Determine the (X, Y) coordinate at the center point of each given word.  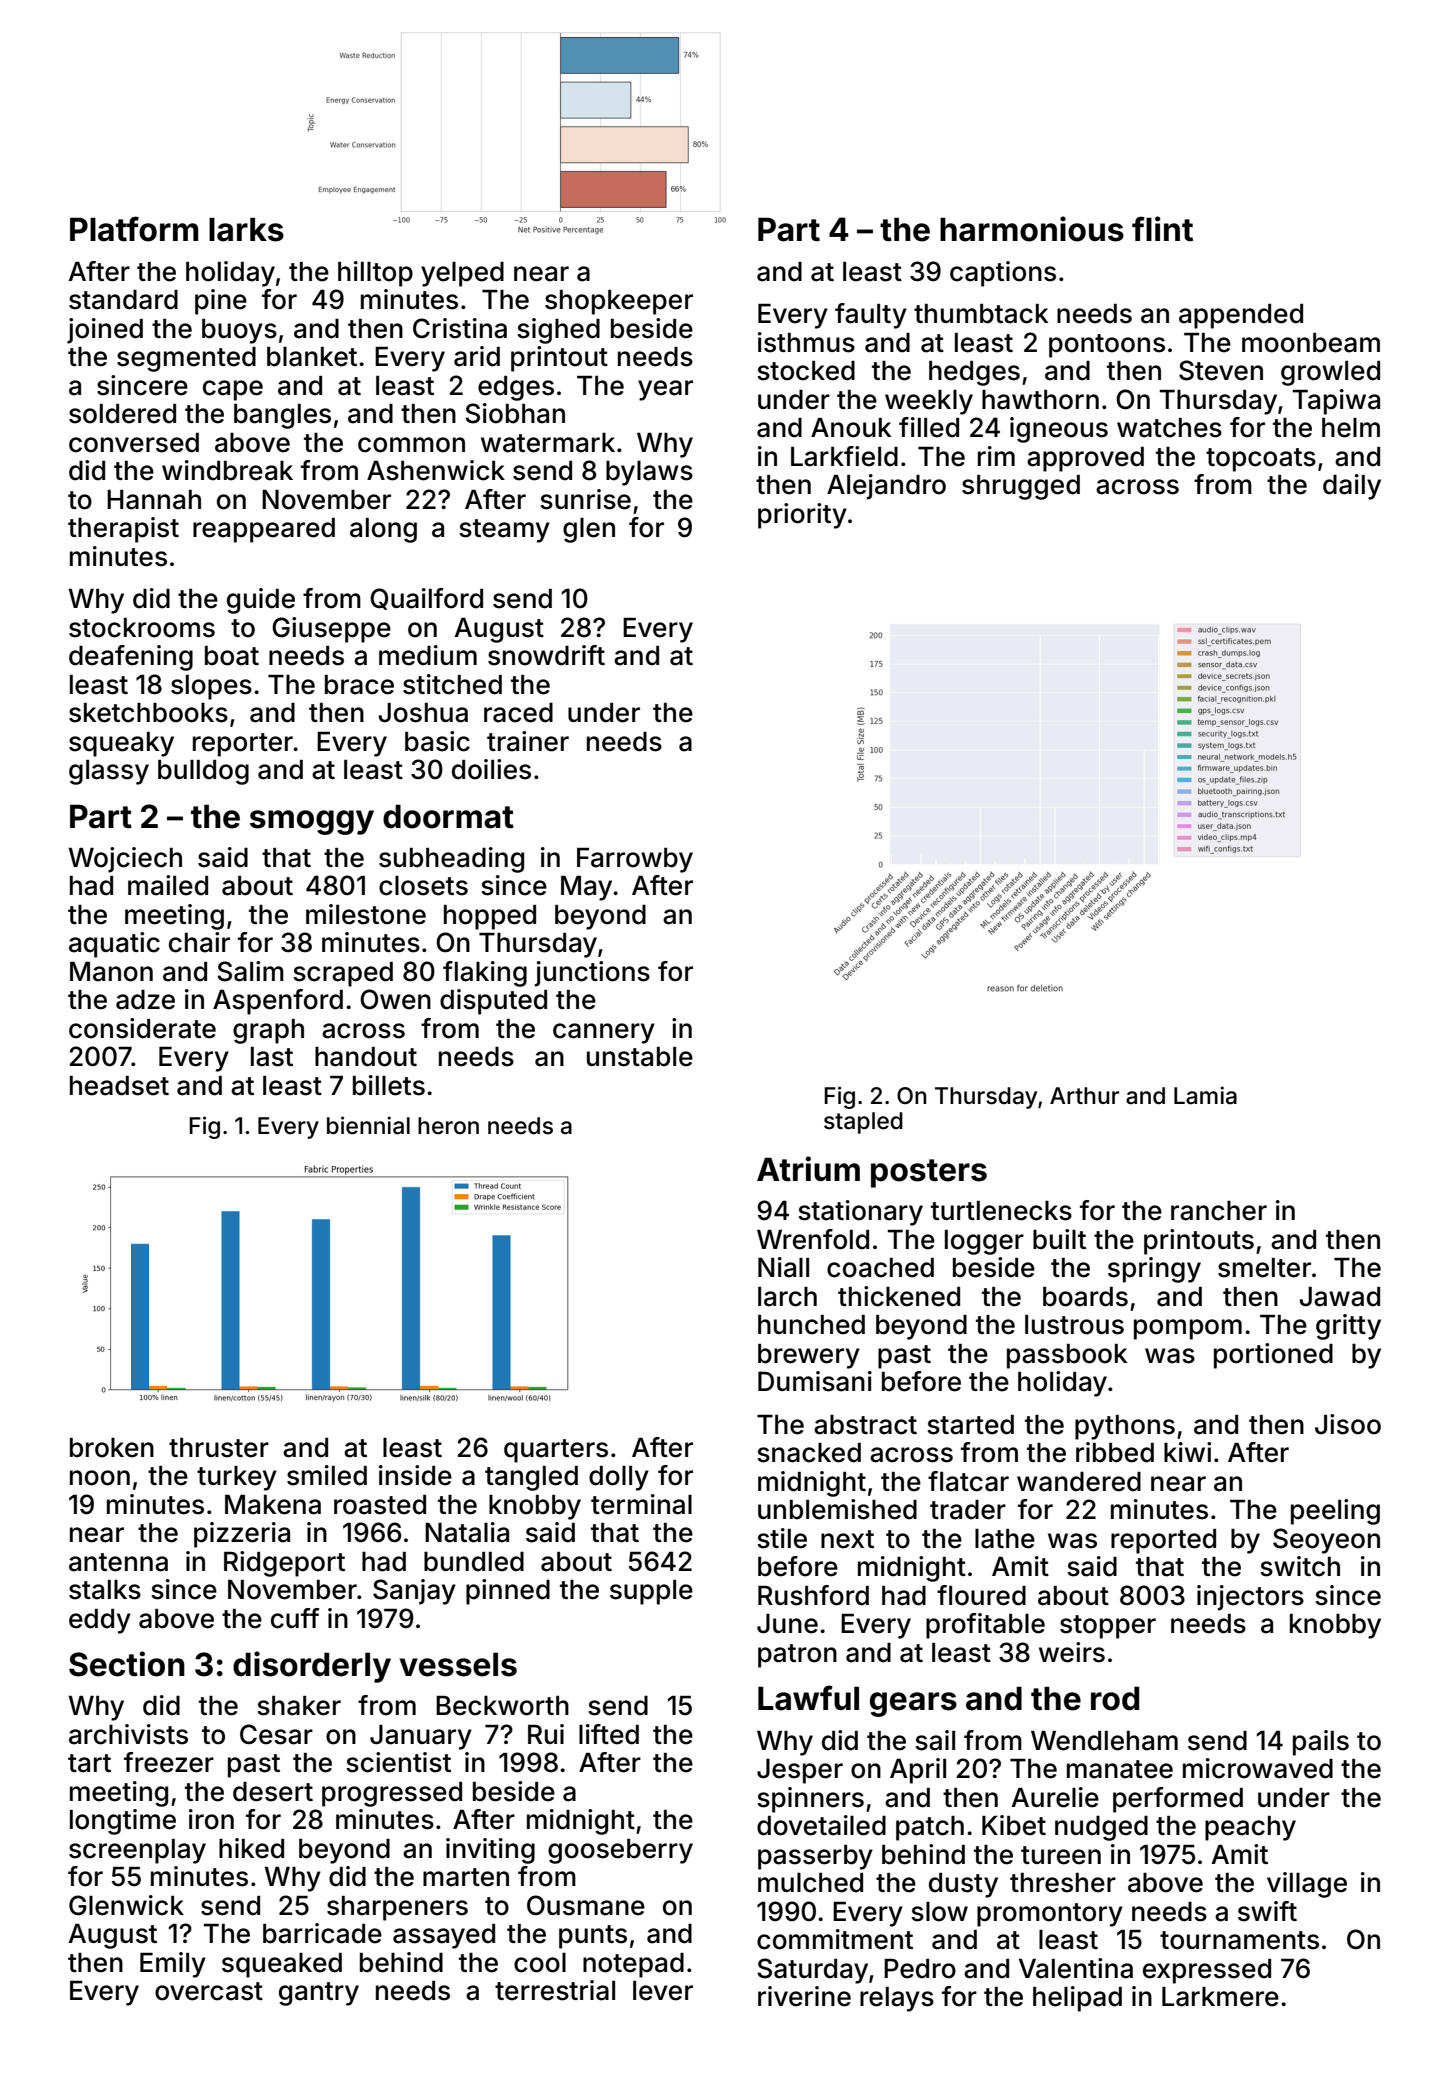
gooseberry (620, 1851)
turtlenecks (1001, 1211)
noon (100, 1478)
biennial (368, 1125)
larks (246, 229)
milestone (366, 914)
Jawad (1339, 1297)
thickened (899, 1296)
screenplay (137, 1851)
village (1307, 1885)
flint (1162, 229)
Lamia (1205, 1095)
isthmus (806, 342)
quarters (556, 1451)
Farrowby (635, 860)
